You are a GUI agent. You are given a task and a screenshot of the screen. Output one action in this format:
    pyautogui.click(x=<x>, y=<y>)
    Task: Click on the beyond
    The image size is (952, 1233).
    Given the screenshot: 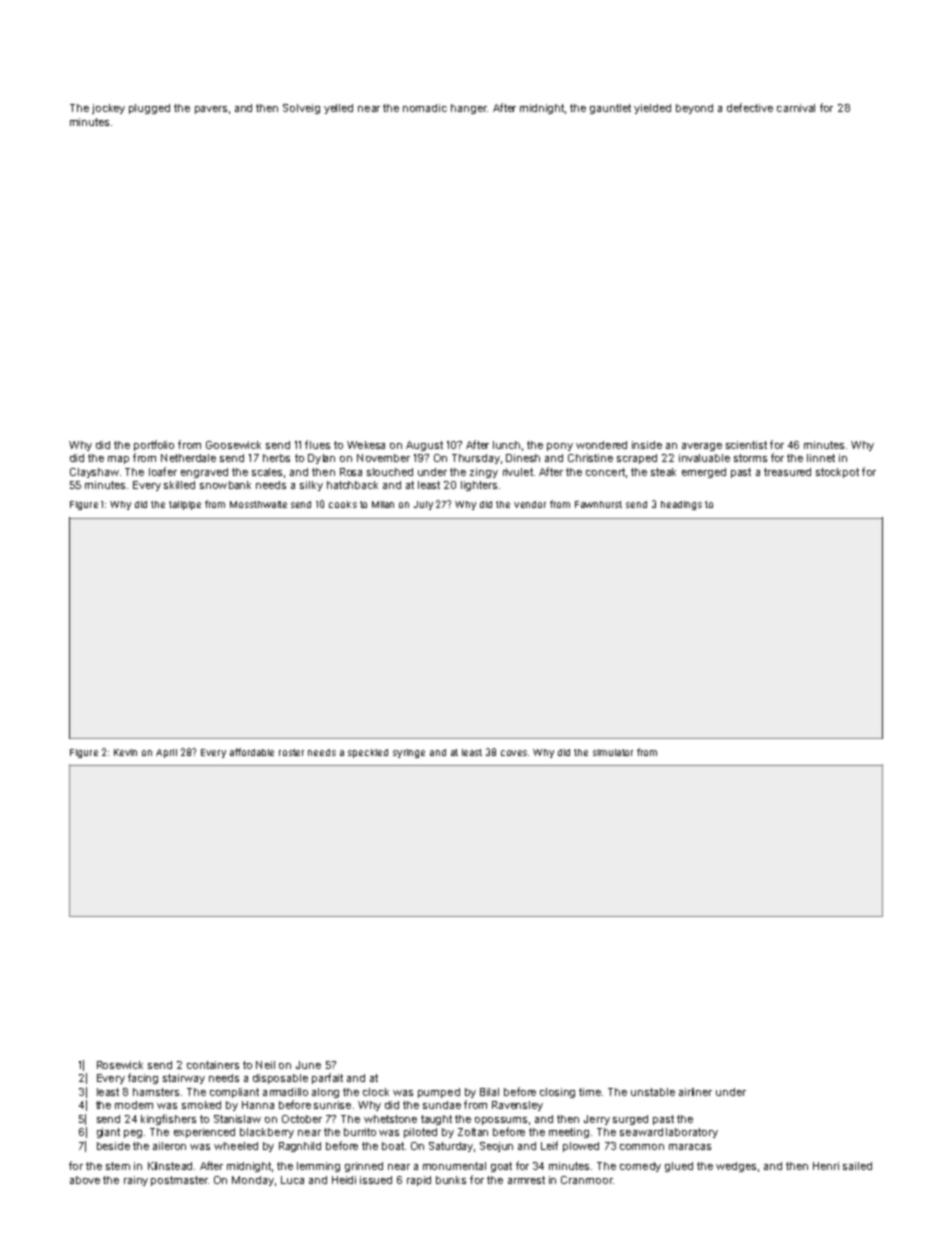 What is the action you would take?
    pyautogui.click(x=694, y=109)
